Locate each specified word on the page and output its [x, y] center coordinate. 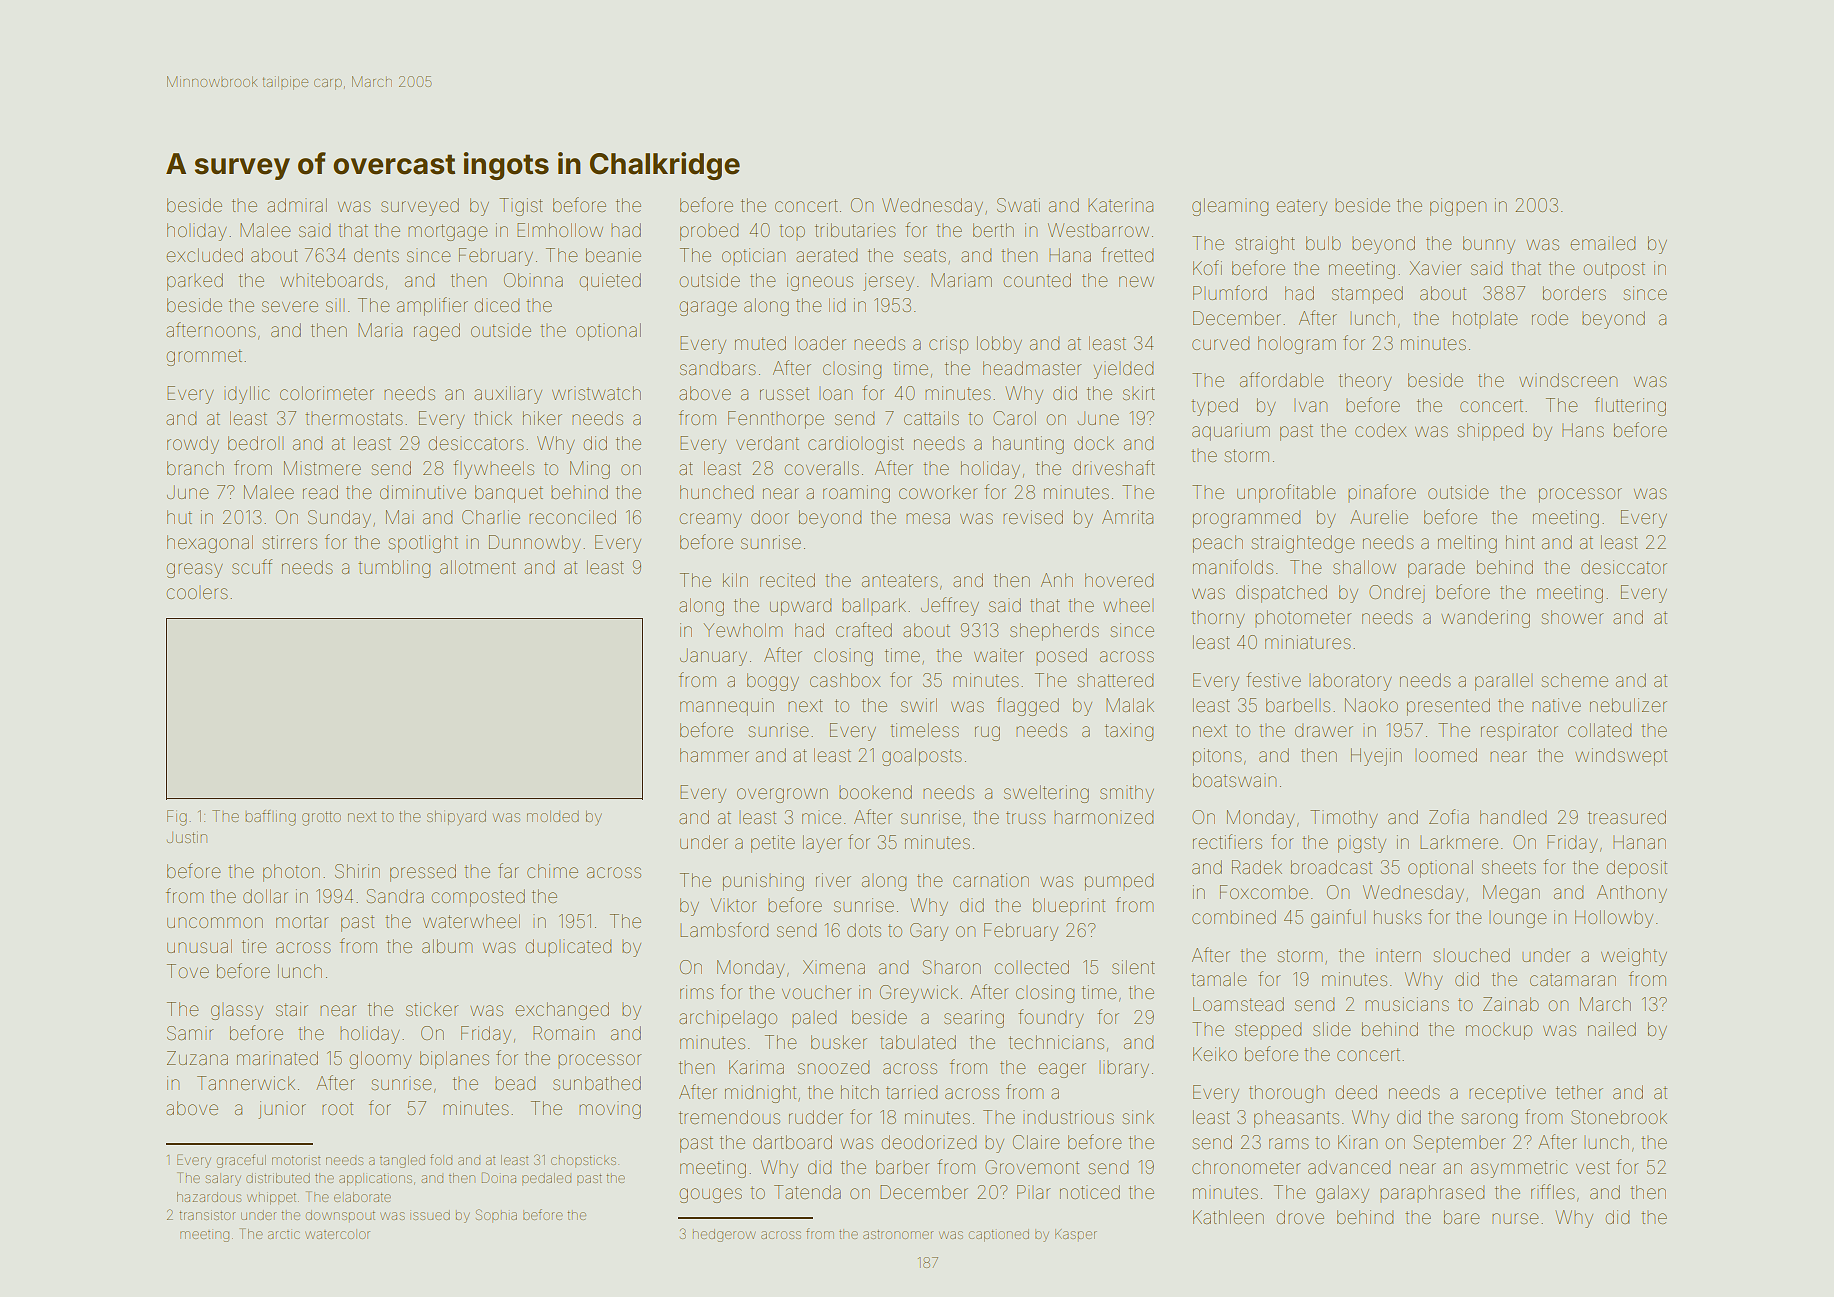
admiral [297, 205]
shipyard [456, 818]
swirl [919, 705]
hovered [1119, 580]
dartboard [792, 1142]
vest [1593, 1167]
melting [1467, 544]
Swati [1018, 205]
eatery [1301, 208]
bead [515, 1083]
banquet [509, 494]
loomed [1446, 755]
